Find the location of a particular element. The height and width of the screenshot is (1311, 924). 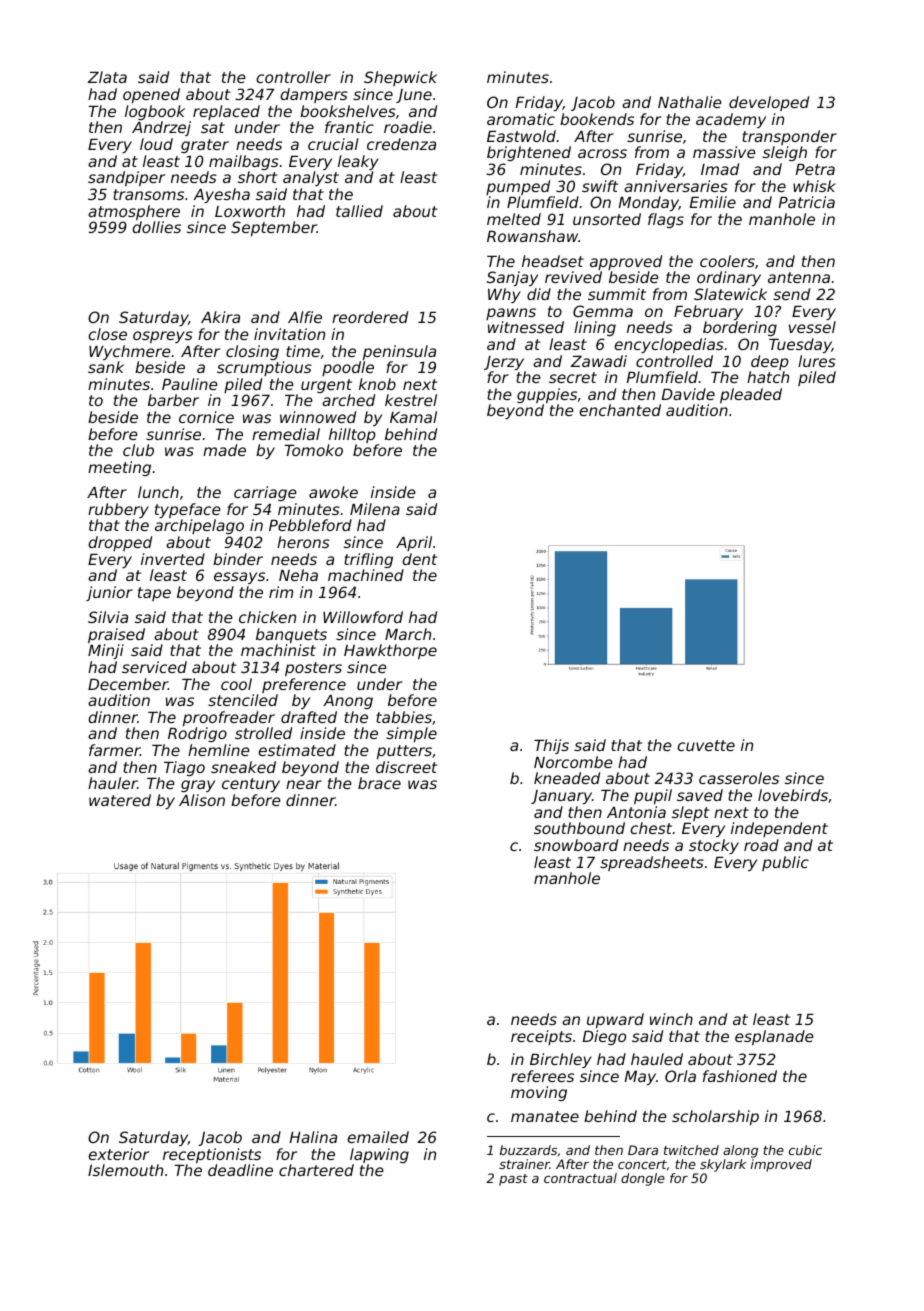

developed is located at coordinates (769, 103).
